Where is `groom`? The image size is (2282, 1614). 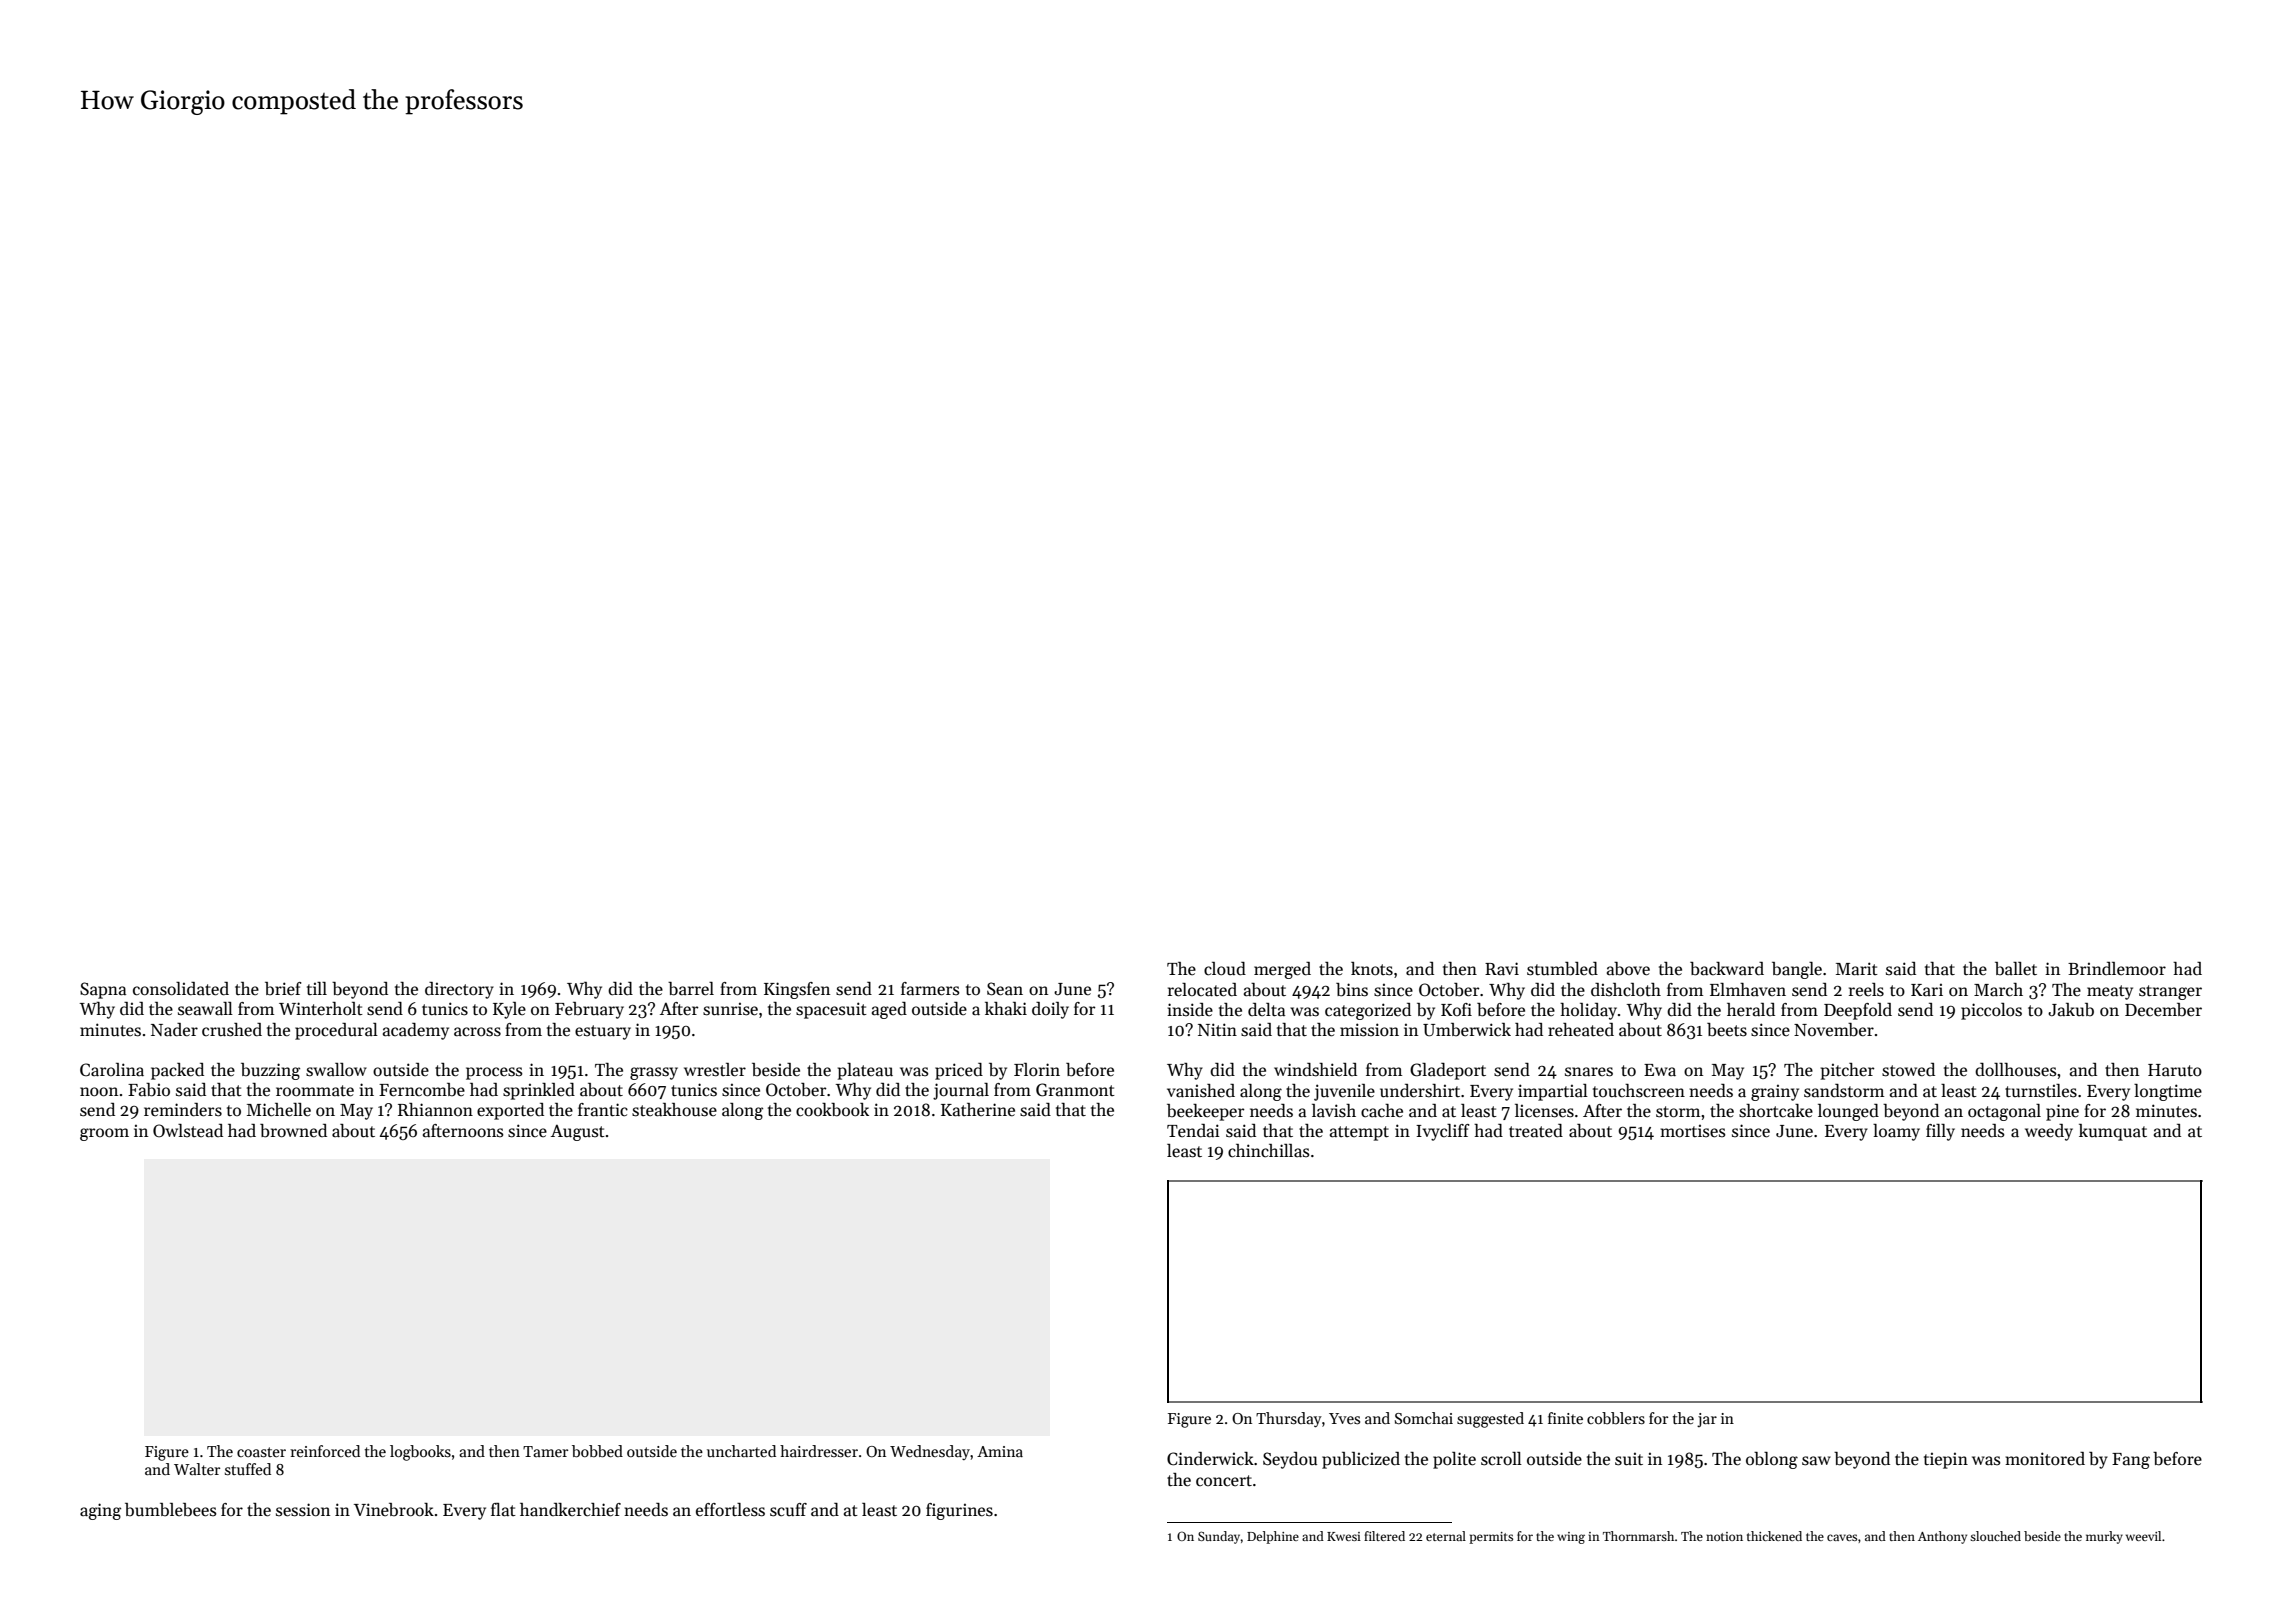 groom is located at coordinates (104, 1134).
